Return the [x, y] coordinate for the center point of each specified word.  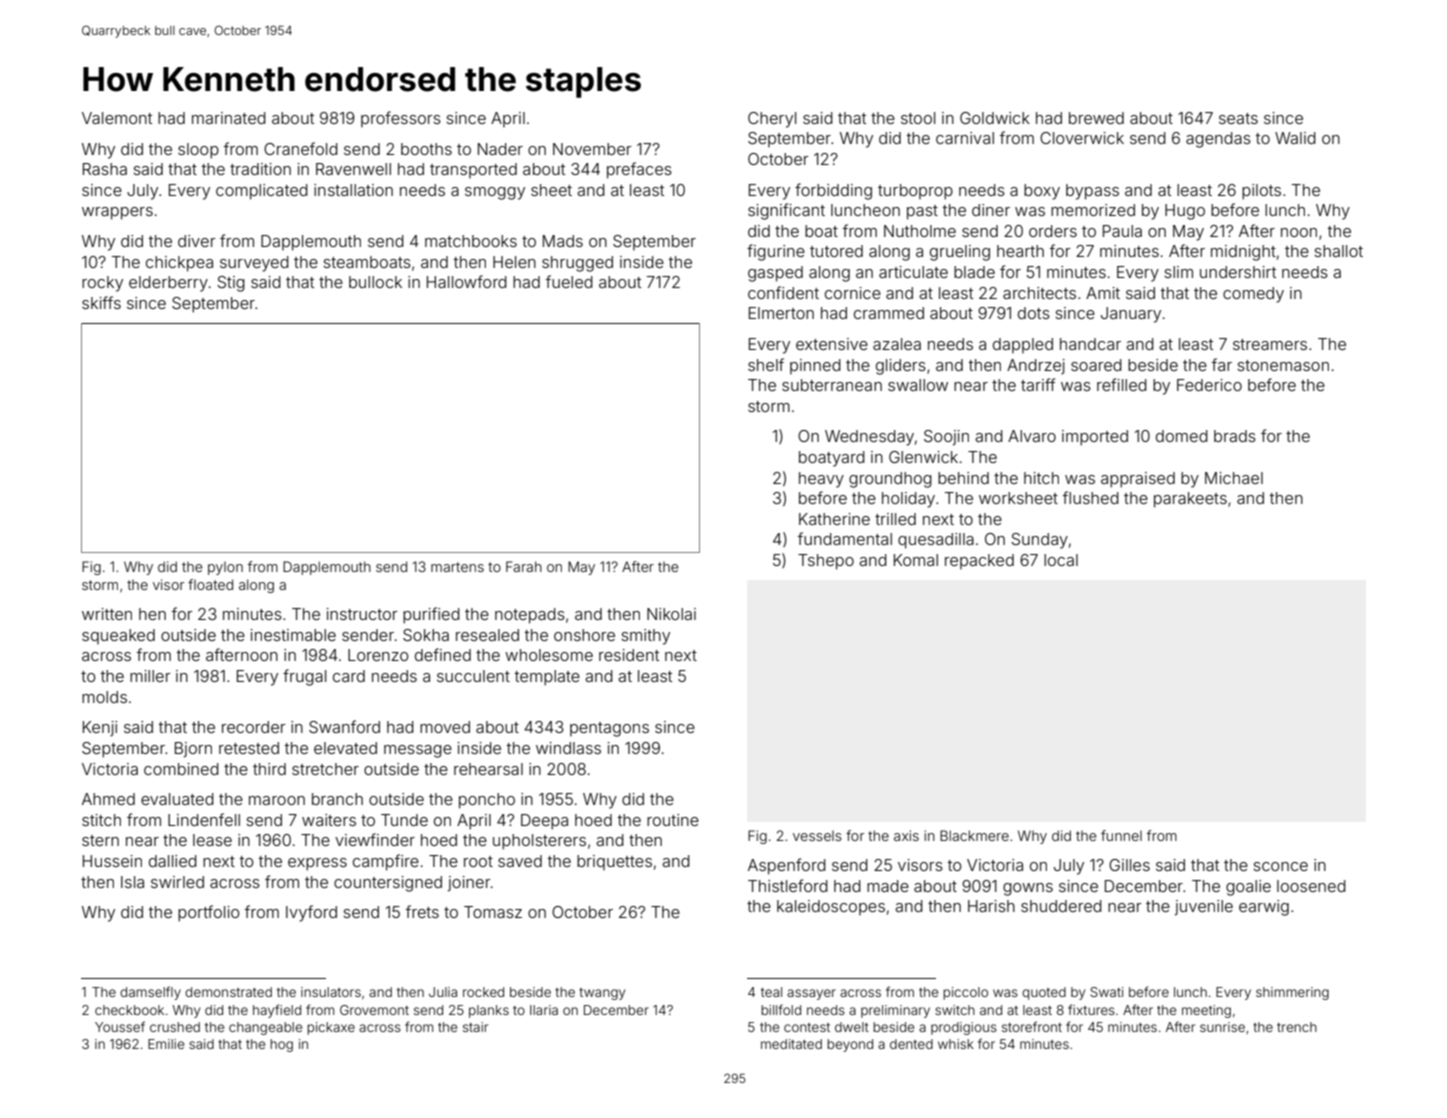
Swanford [344, 726]
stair [475, 1027]
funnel [1121, 835]
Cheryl [772, 120]
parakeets [1190, 500]
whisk [956, 1044]
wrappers [117, 213]
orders [1053, 231]
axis [906, 835]
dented [911, 1044]
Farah [524, 566]
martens [457, 567]
